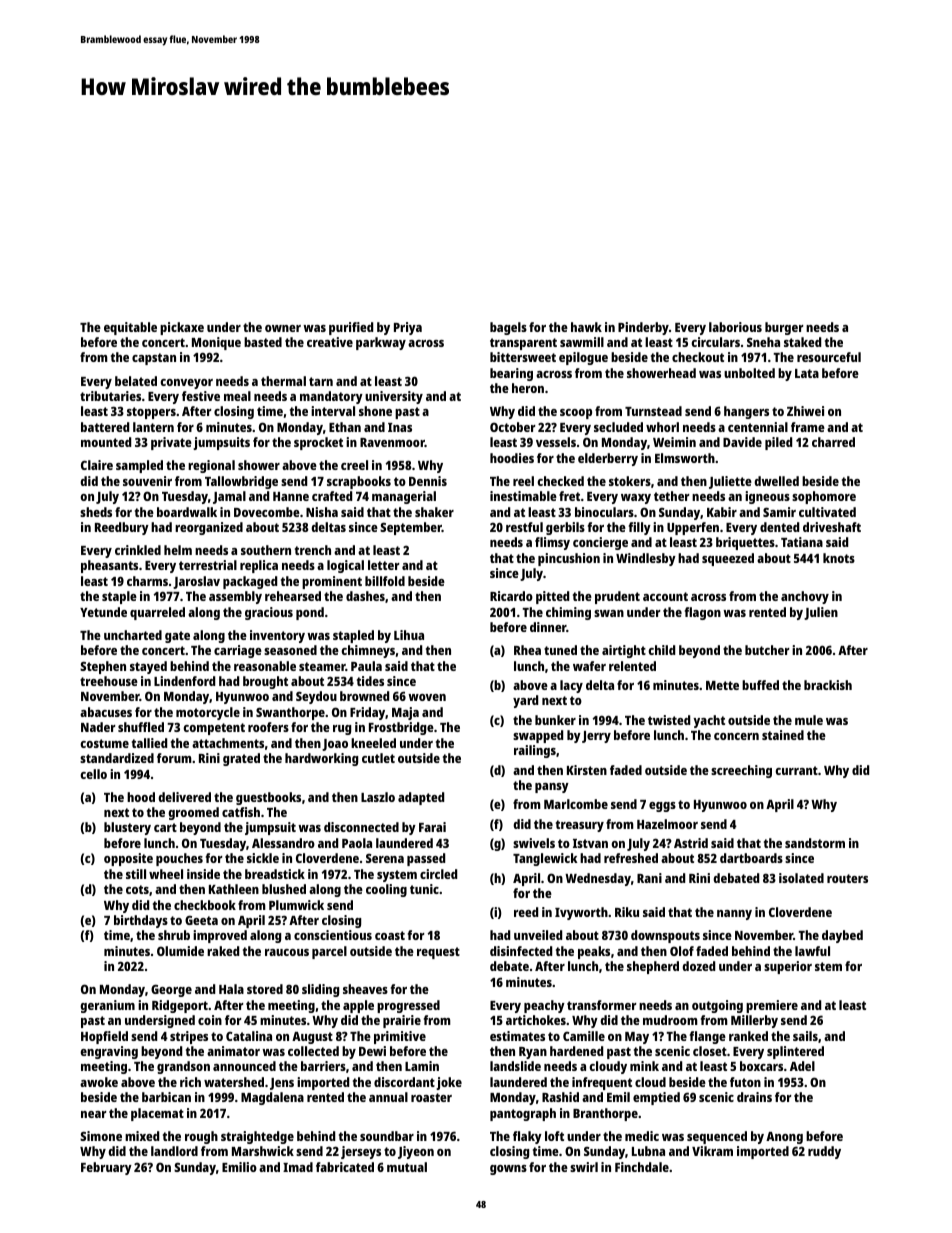 This page has height=1233, width=952. What do you see at coordinates (407, 1167) in the page?
I see `mutual` at bounding box center [407, 1167].
